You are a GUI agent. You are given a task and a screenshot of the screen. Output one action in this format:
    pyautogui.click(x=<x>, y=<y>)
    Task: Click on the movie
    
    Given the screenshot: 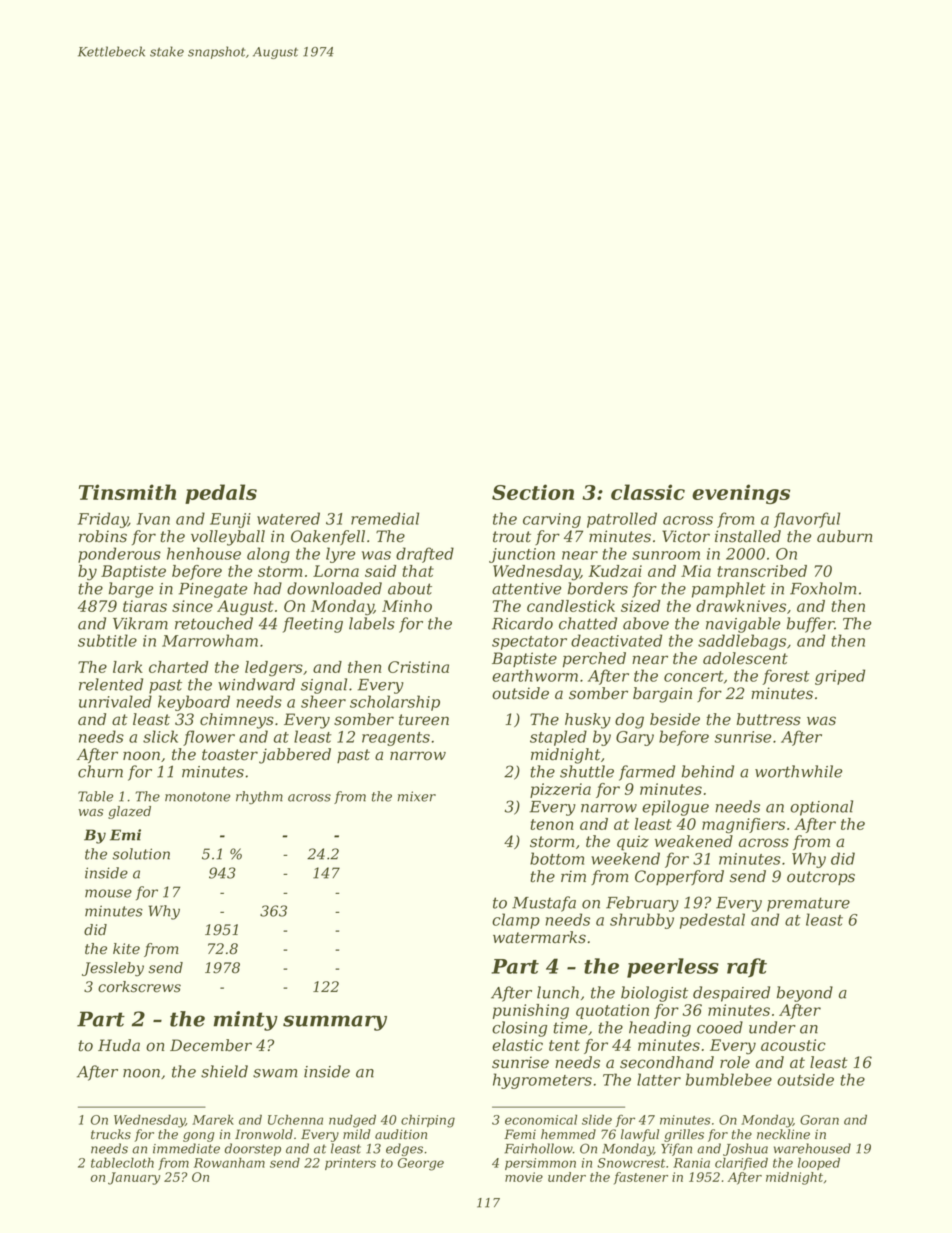 What is the action you would take?
    pyautogui.click(x=524, y=1177)
